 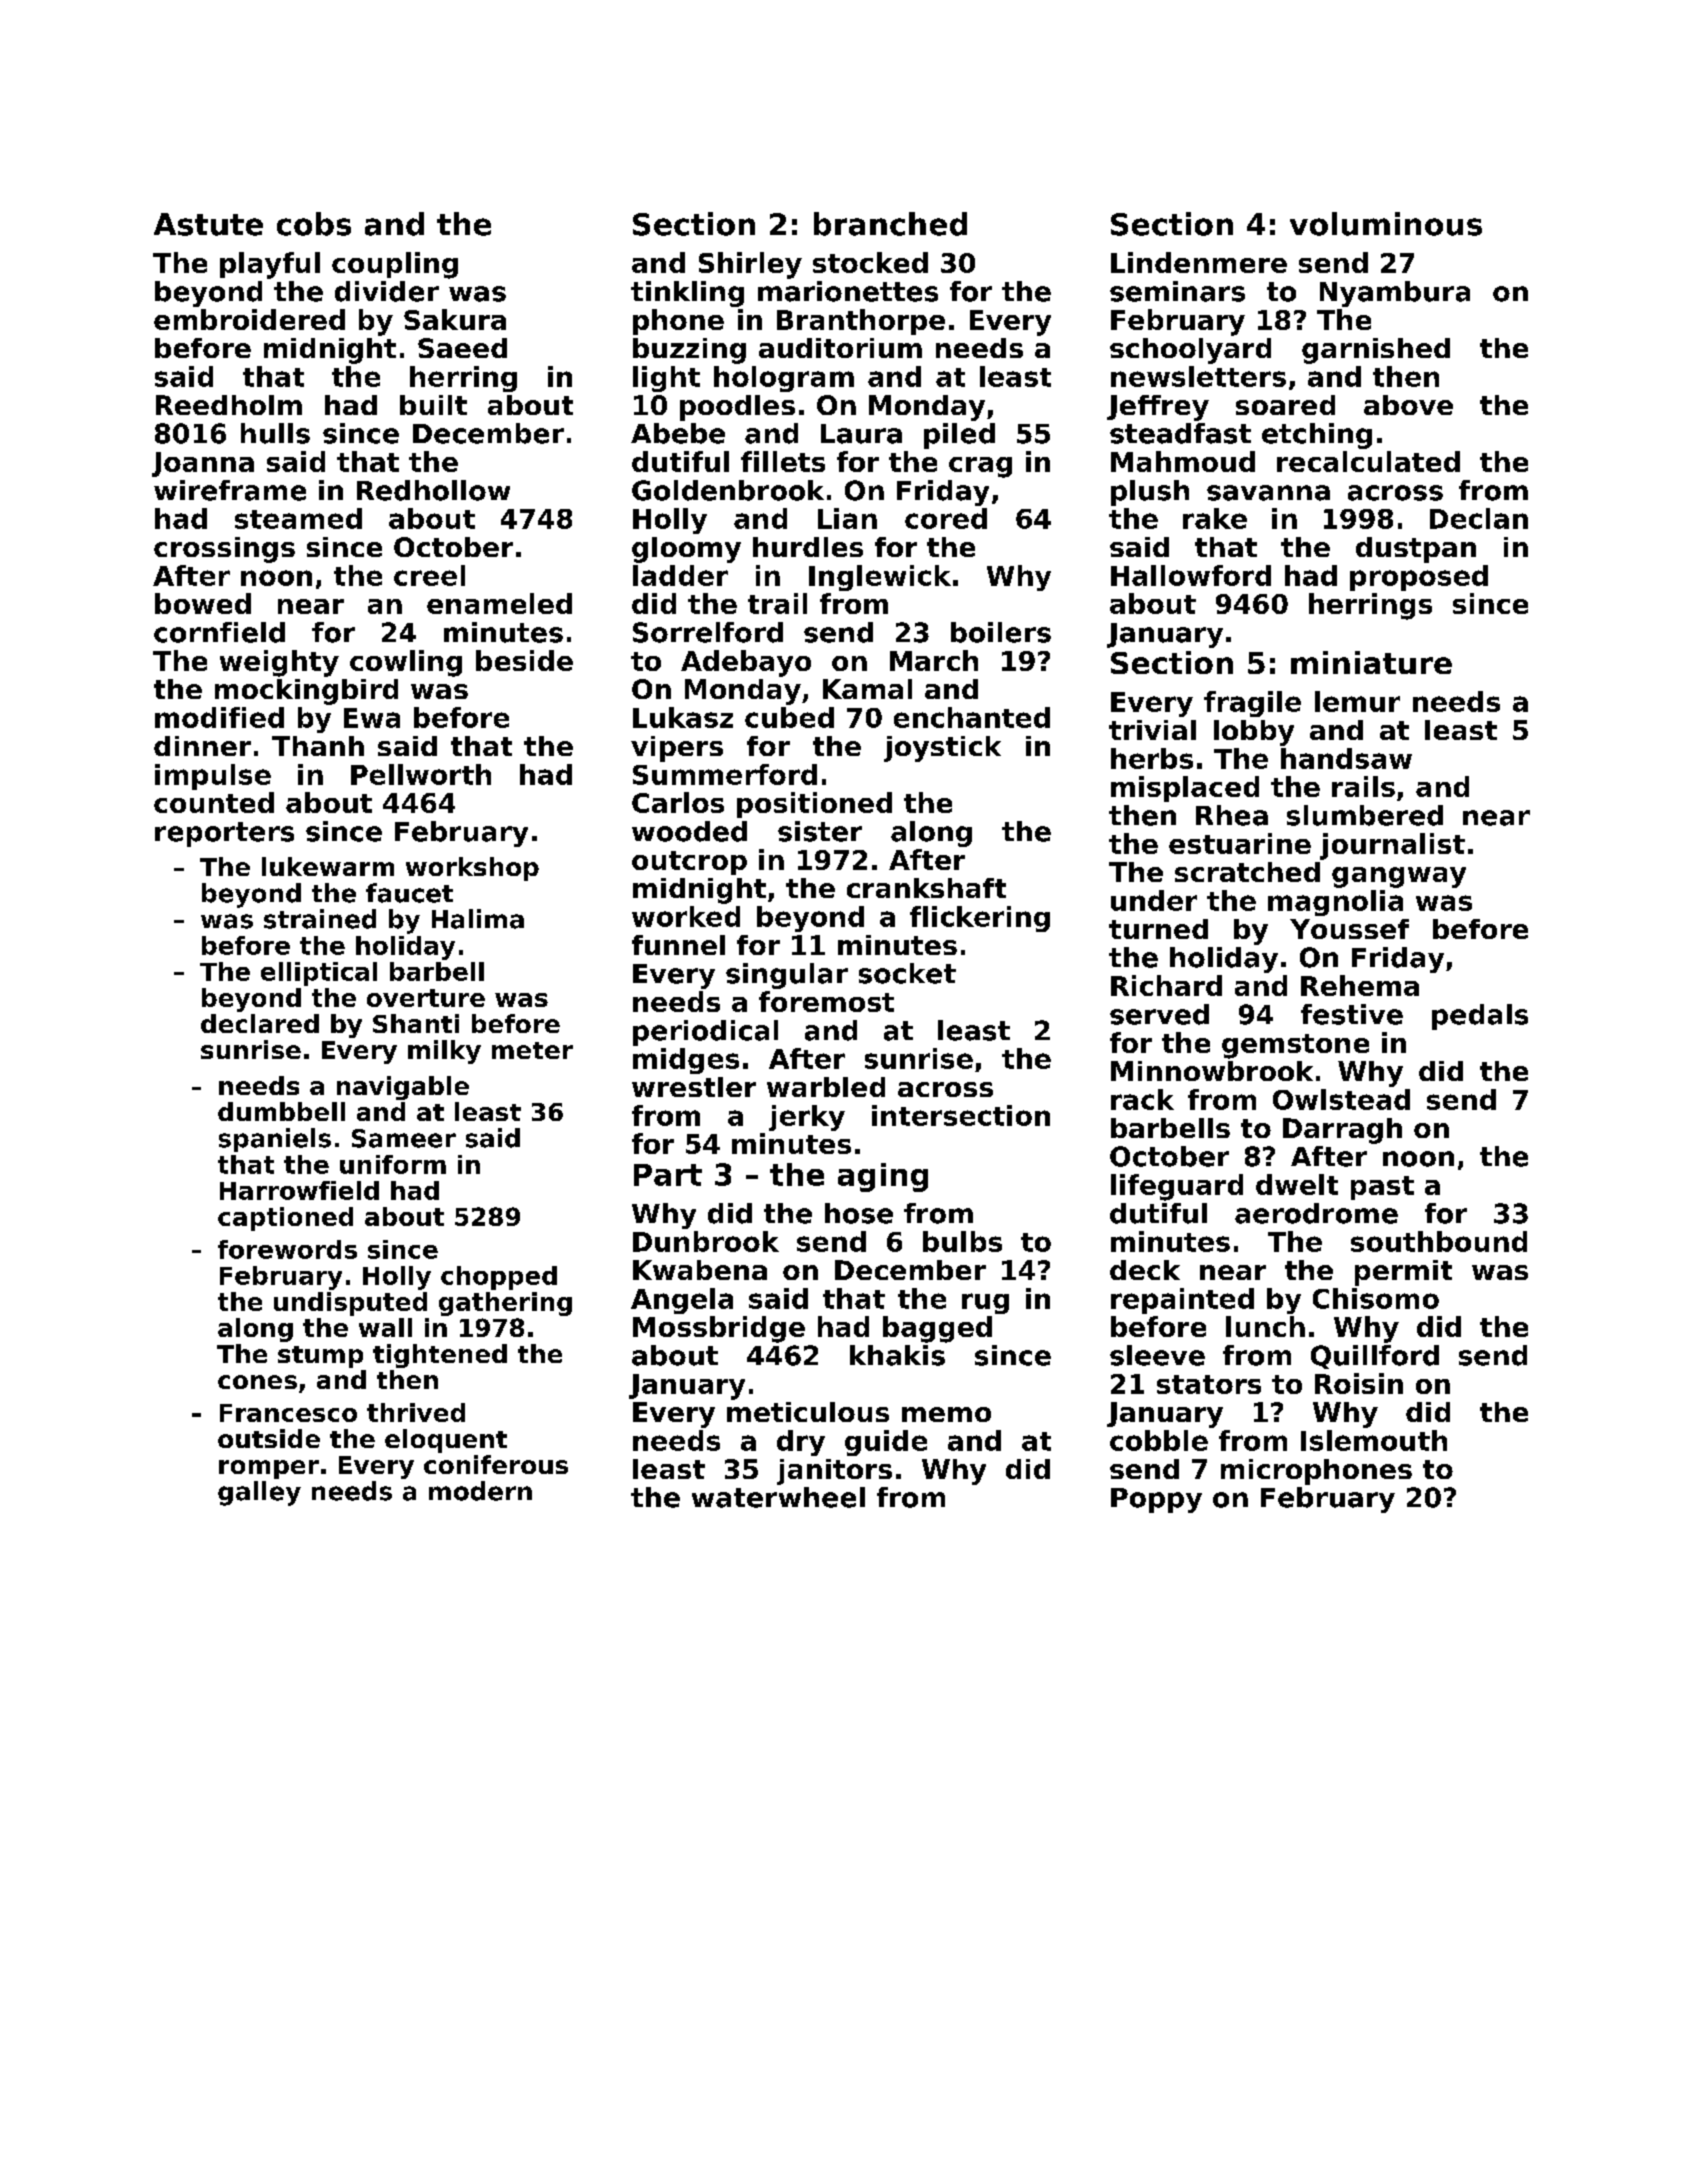 I want to click on served, so click(x=1159, y=1014).
